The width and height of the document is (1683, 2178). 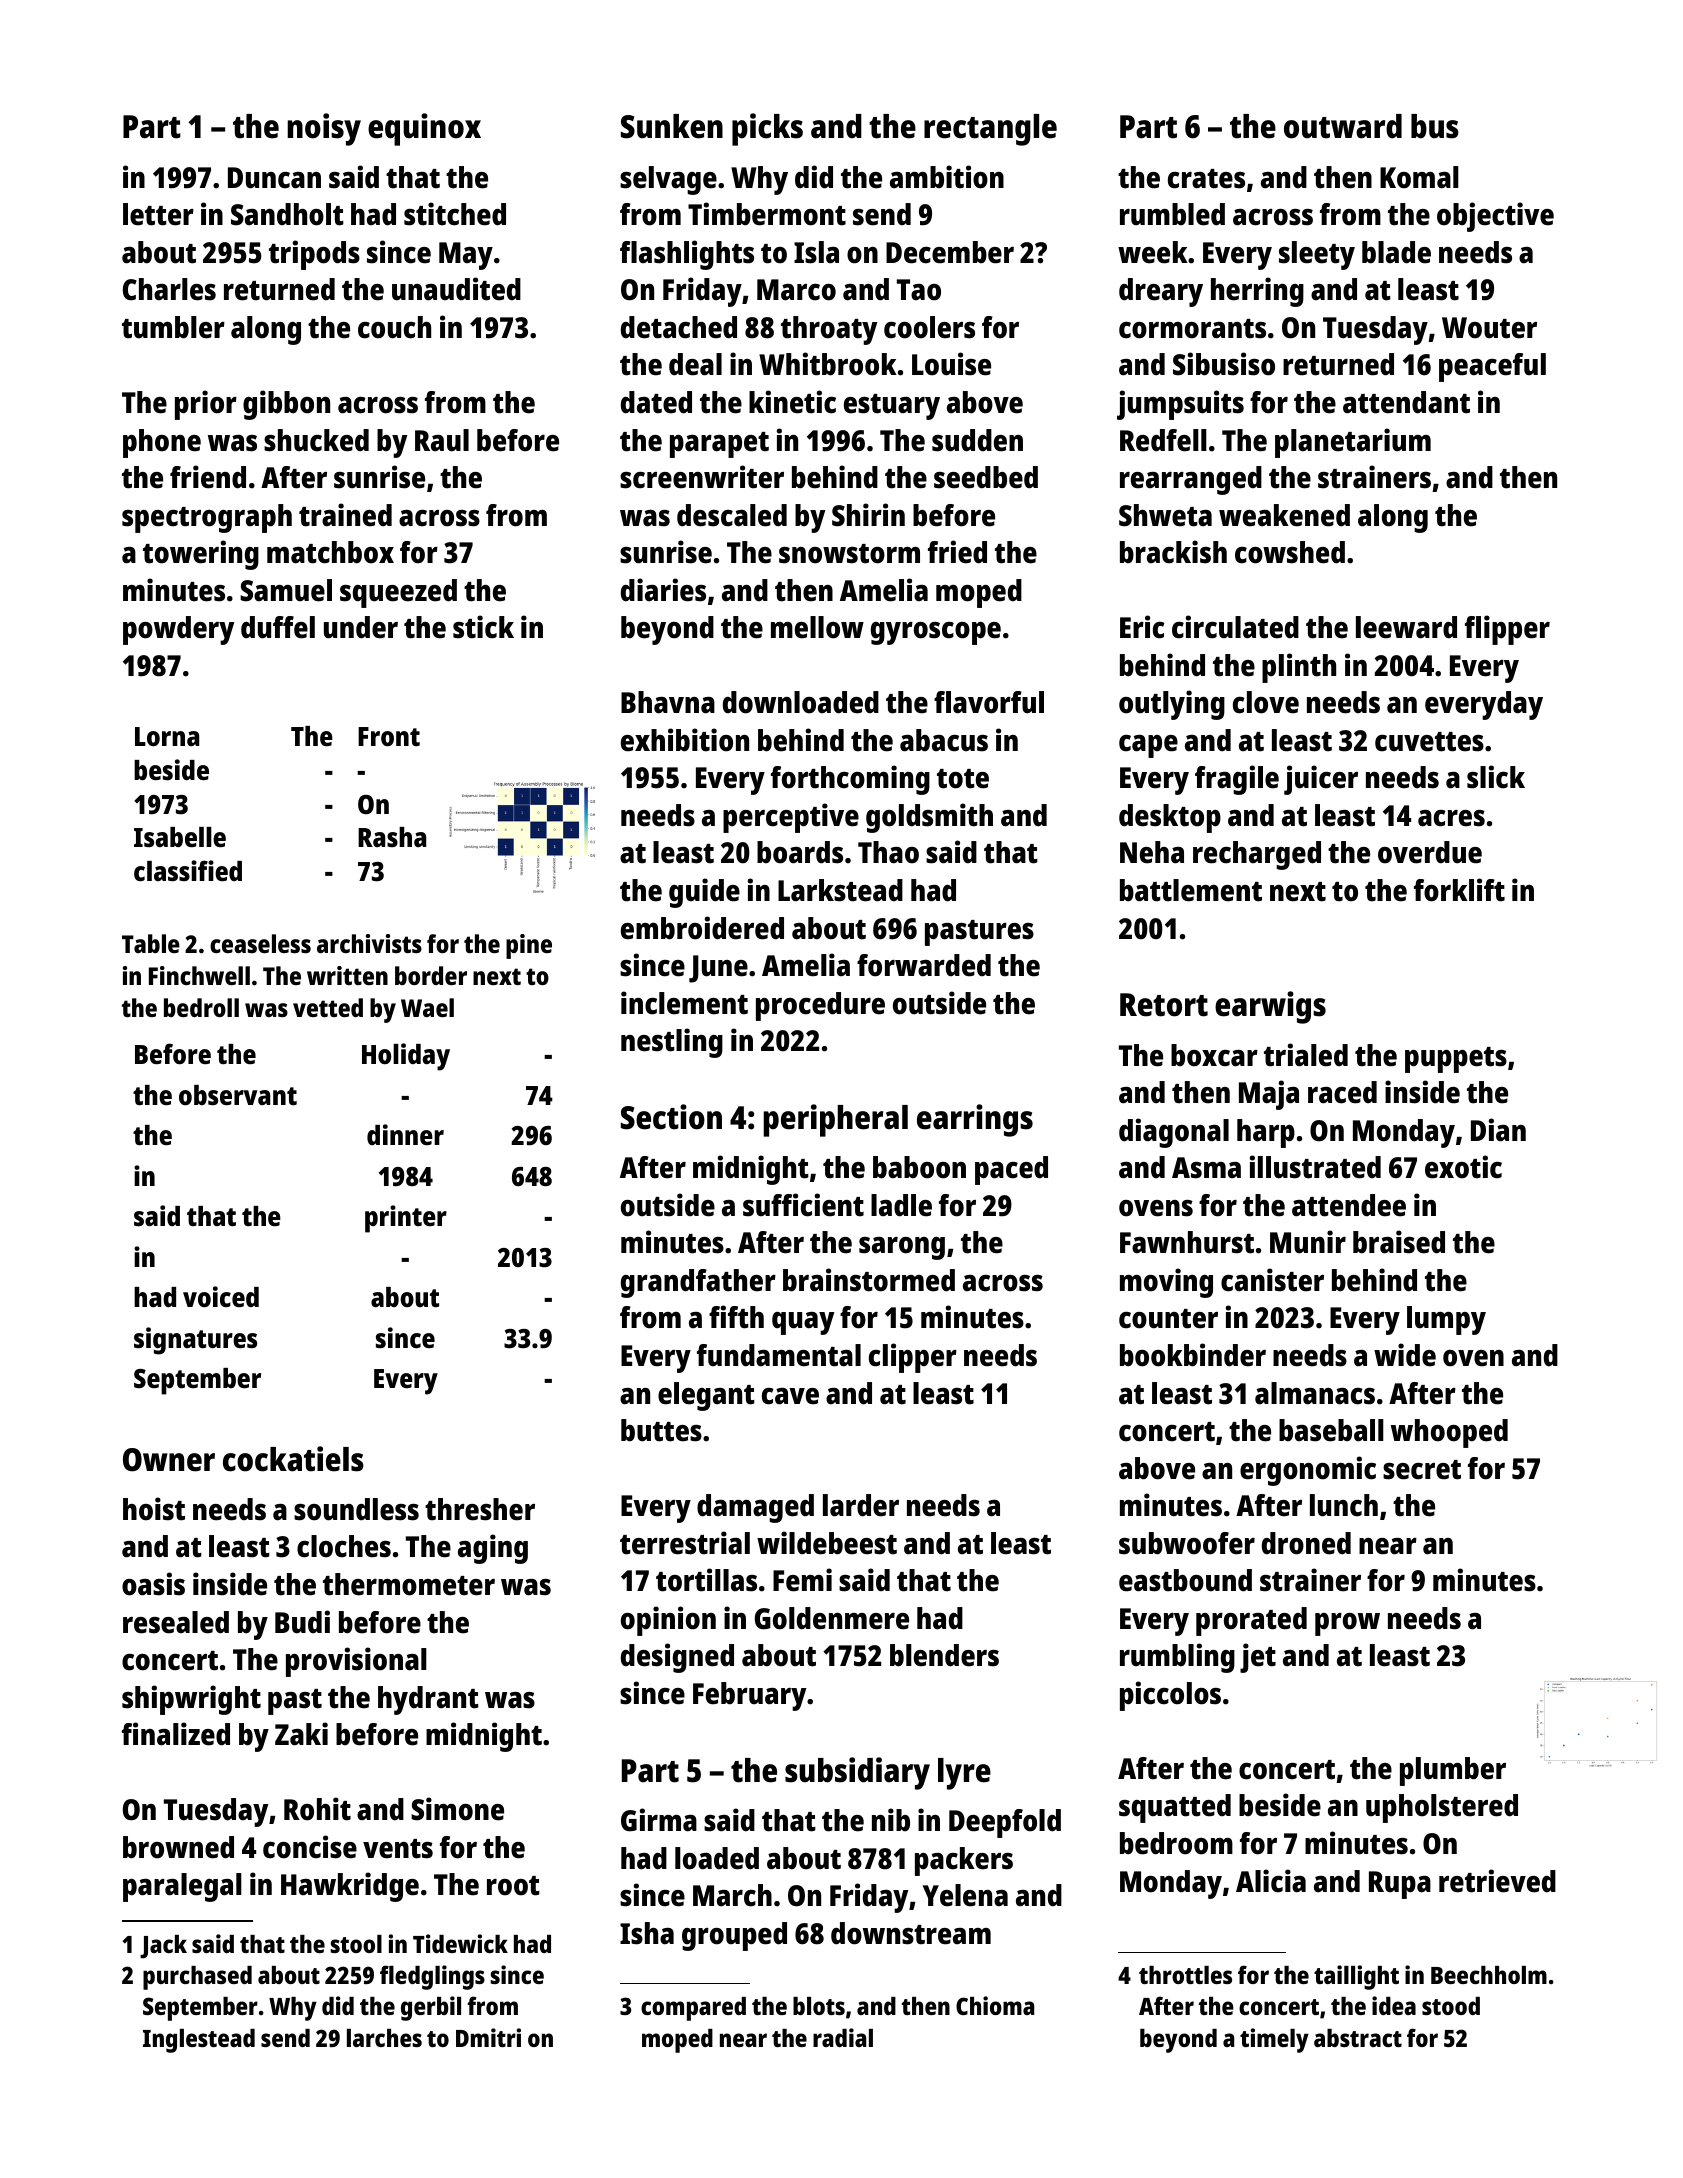 I want to click on Sunken, so click(x=672, y=126).
